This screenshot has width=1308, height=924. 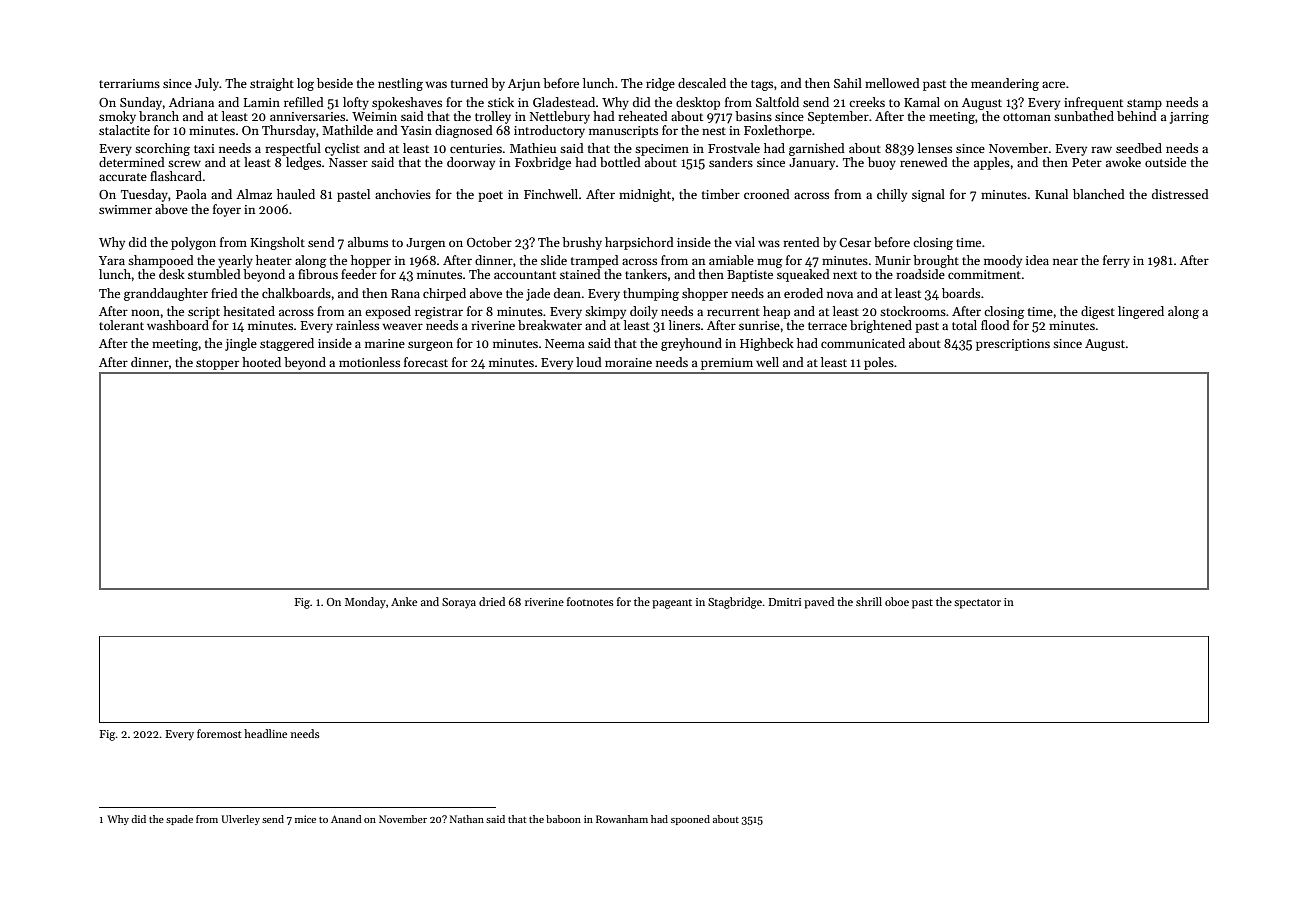 I want to click on anchovies, so click(x=403, y=194).
